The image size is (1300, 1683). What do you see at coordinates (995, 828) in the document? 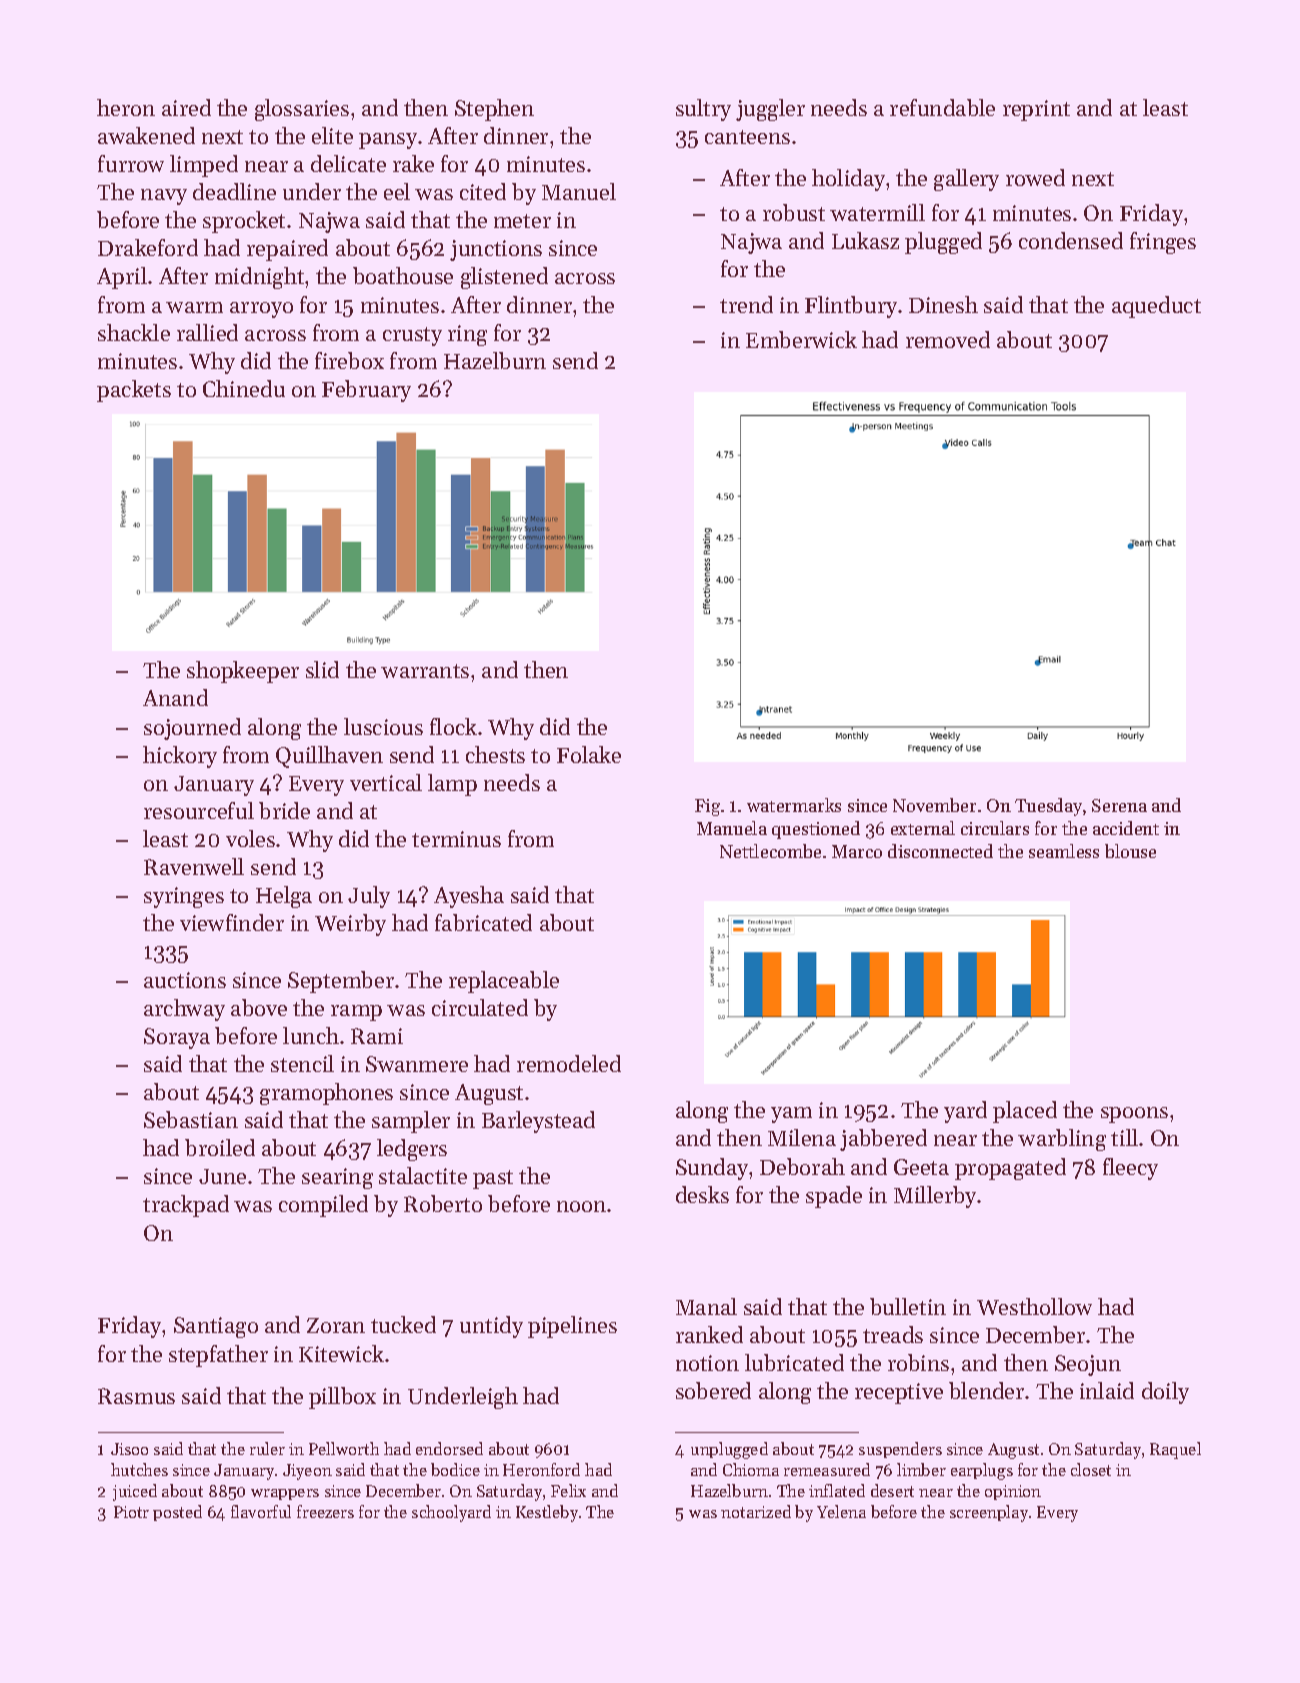
I see `circulars` at bounding box center [995, 828].
